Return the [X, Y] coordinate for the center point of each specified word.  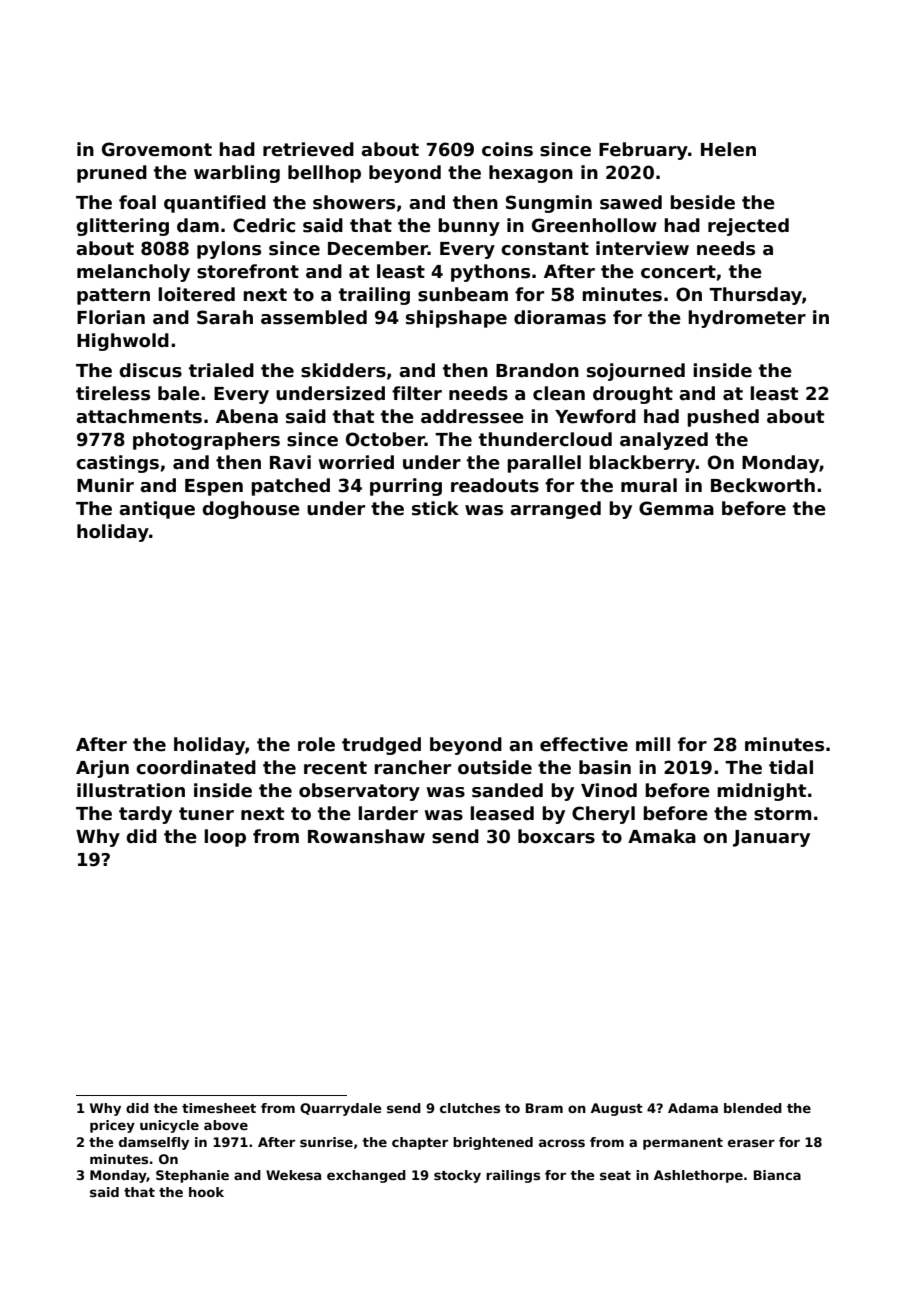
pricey [112, 1126]
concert [678, 272]
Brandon [537, 370]
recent [335, 768]
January [771, 838]
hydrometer [747, 319]
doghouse [251, 510]
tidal [791, 767]
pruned [112, 174]
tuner [206, 814]
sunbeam [463, 294]
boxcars [556, 836]
